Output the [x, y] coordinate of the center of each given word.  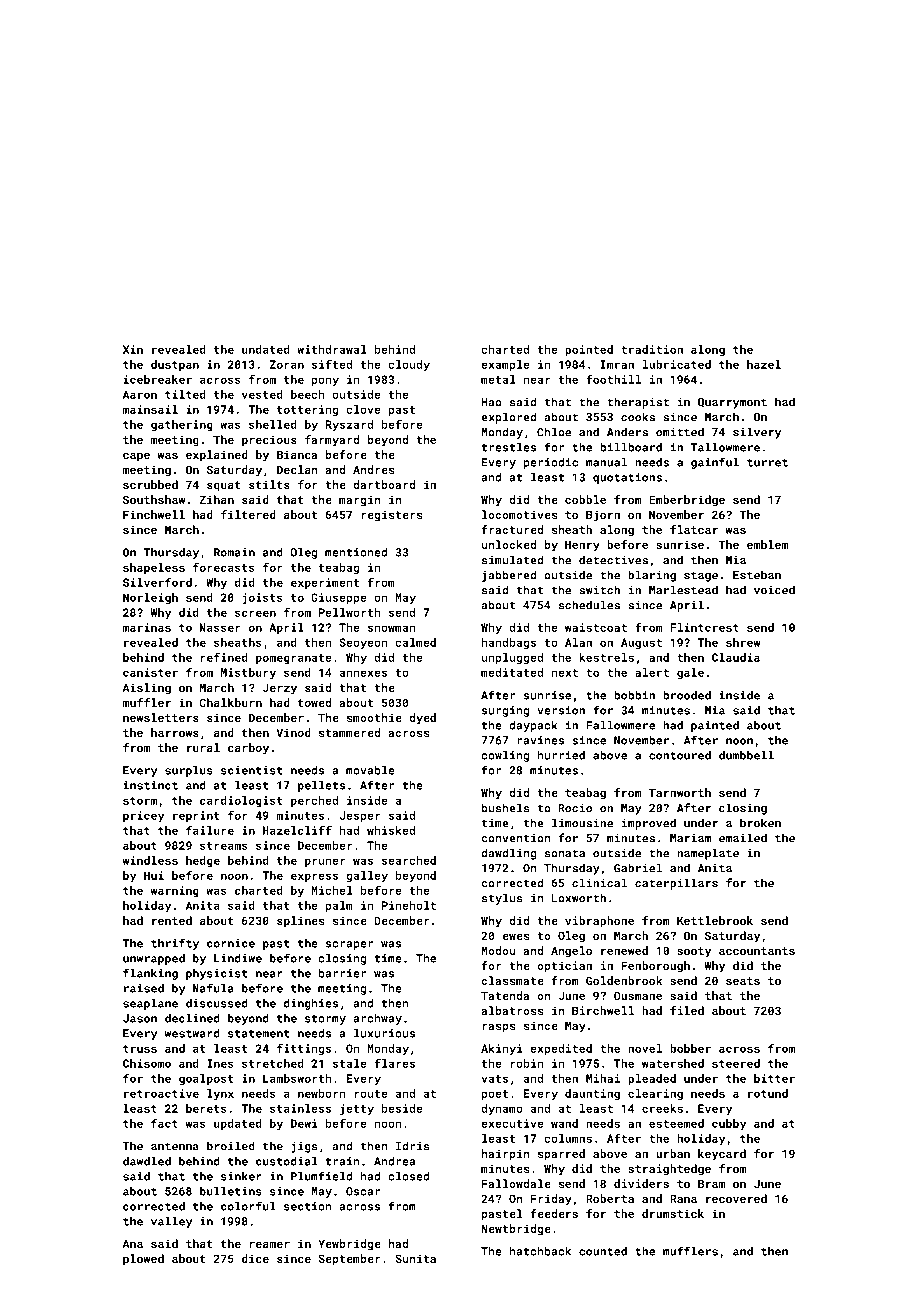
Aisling [147, 689]
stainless [300, 1108]
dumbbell [746, 755]
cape [136, 457]
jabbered [509, 576]
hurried [561, 755]
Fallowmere [620, 725]
